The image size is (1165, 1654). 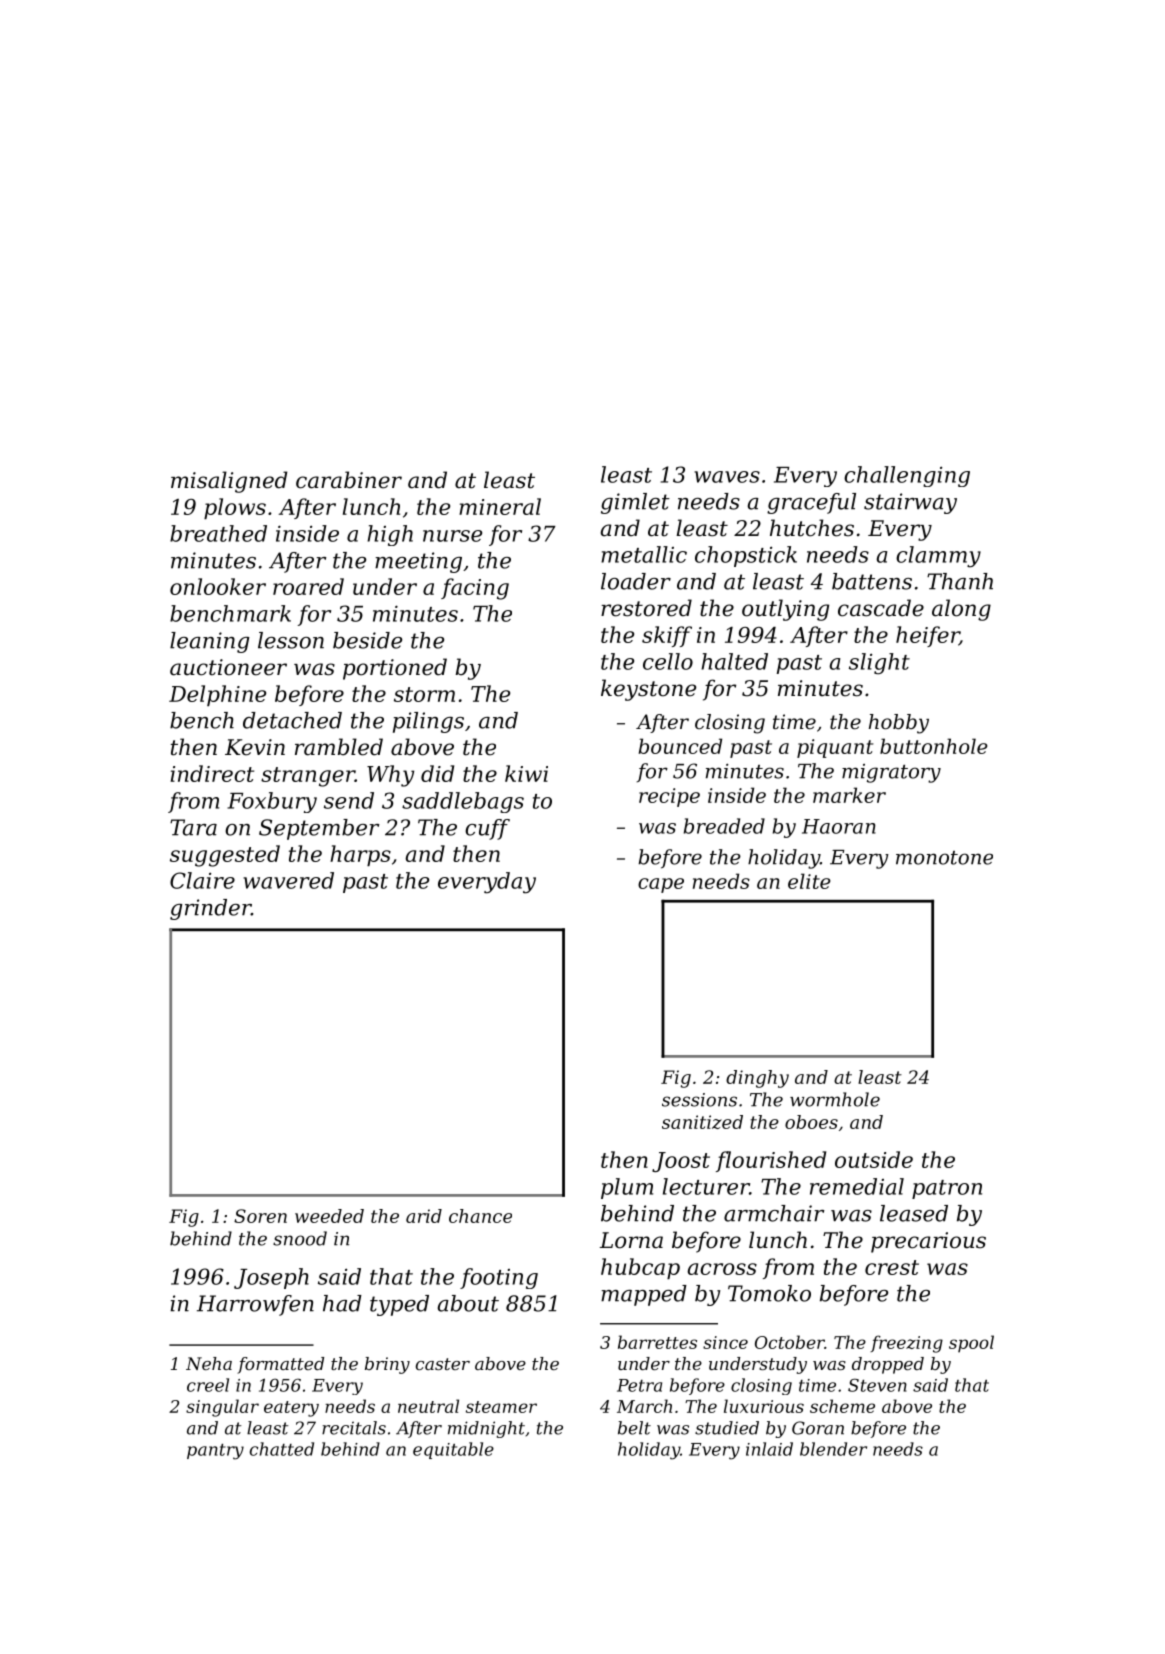 I want to click on grinder, so click(x=210, y=909).
